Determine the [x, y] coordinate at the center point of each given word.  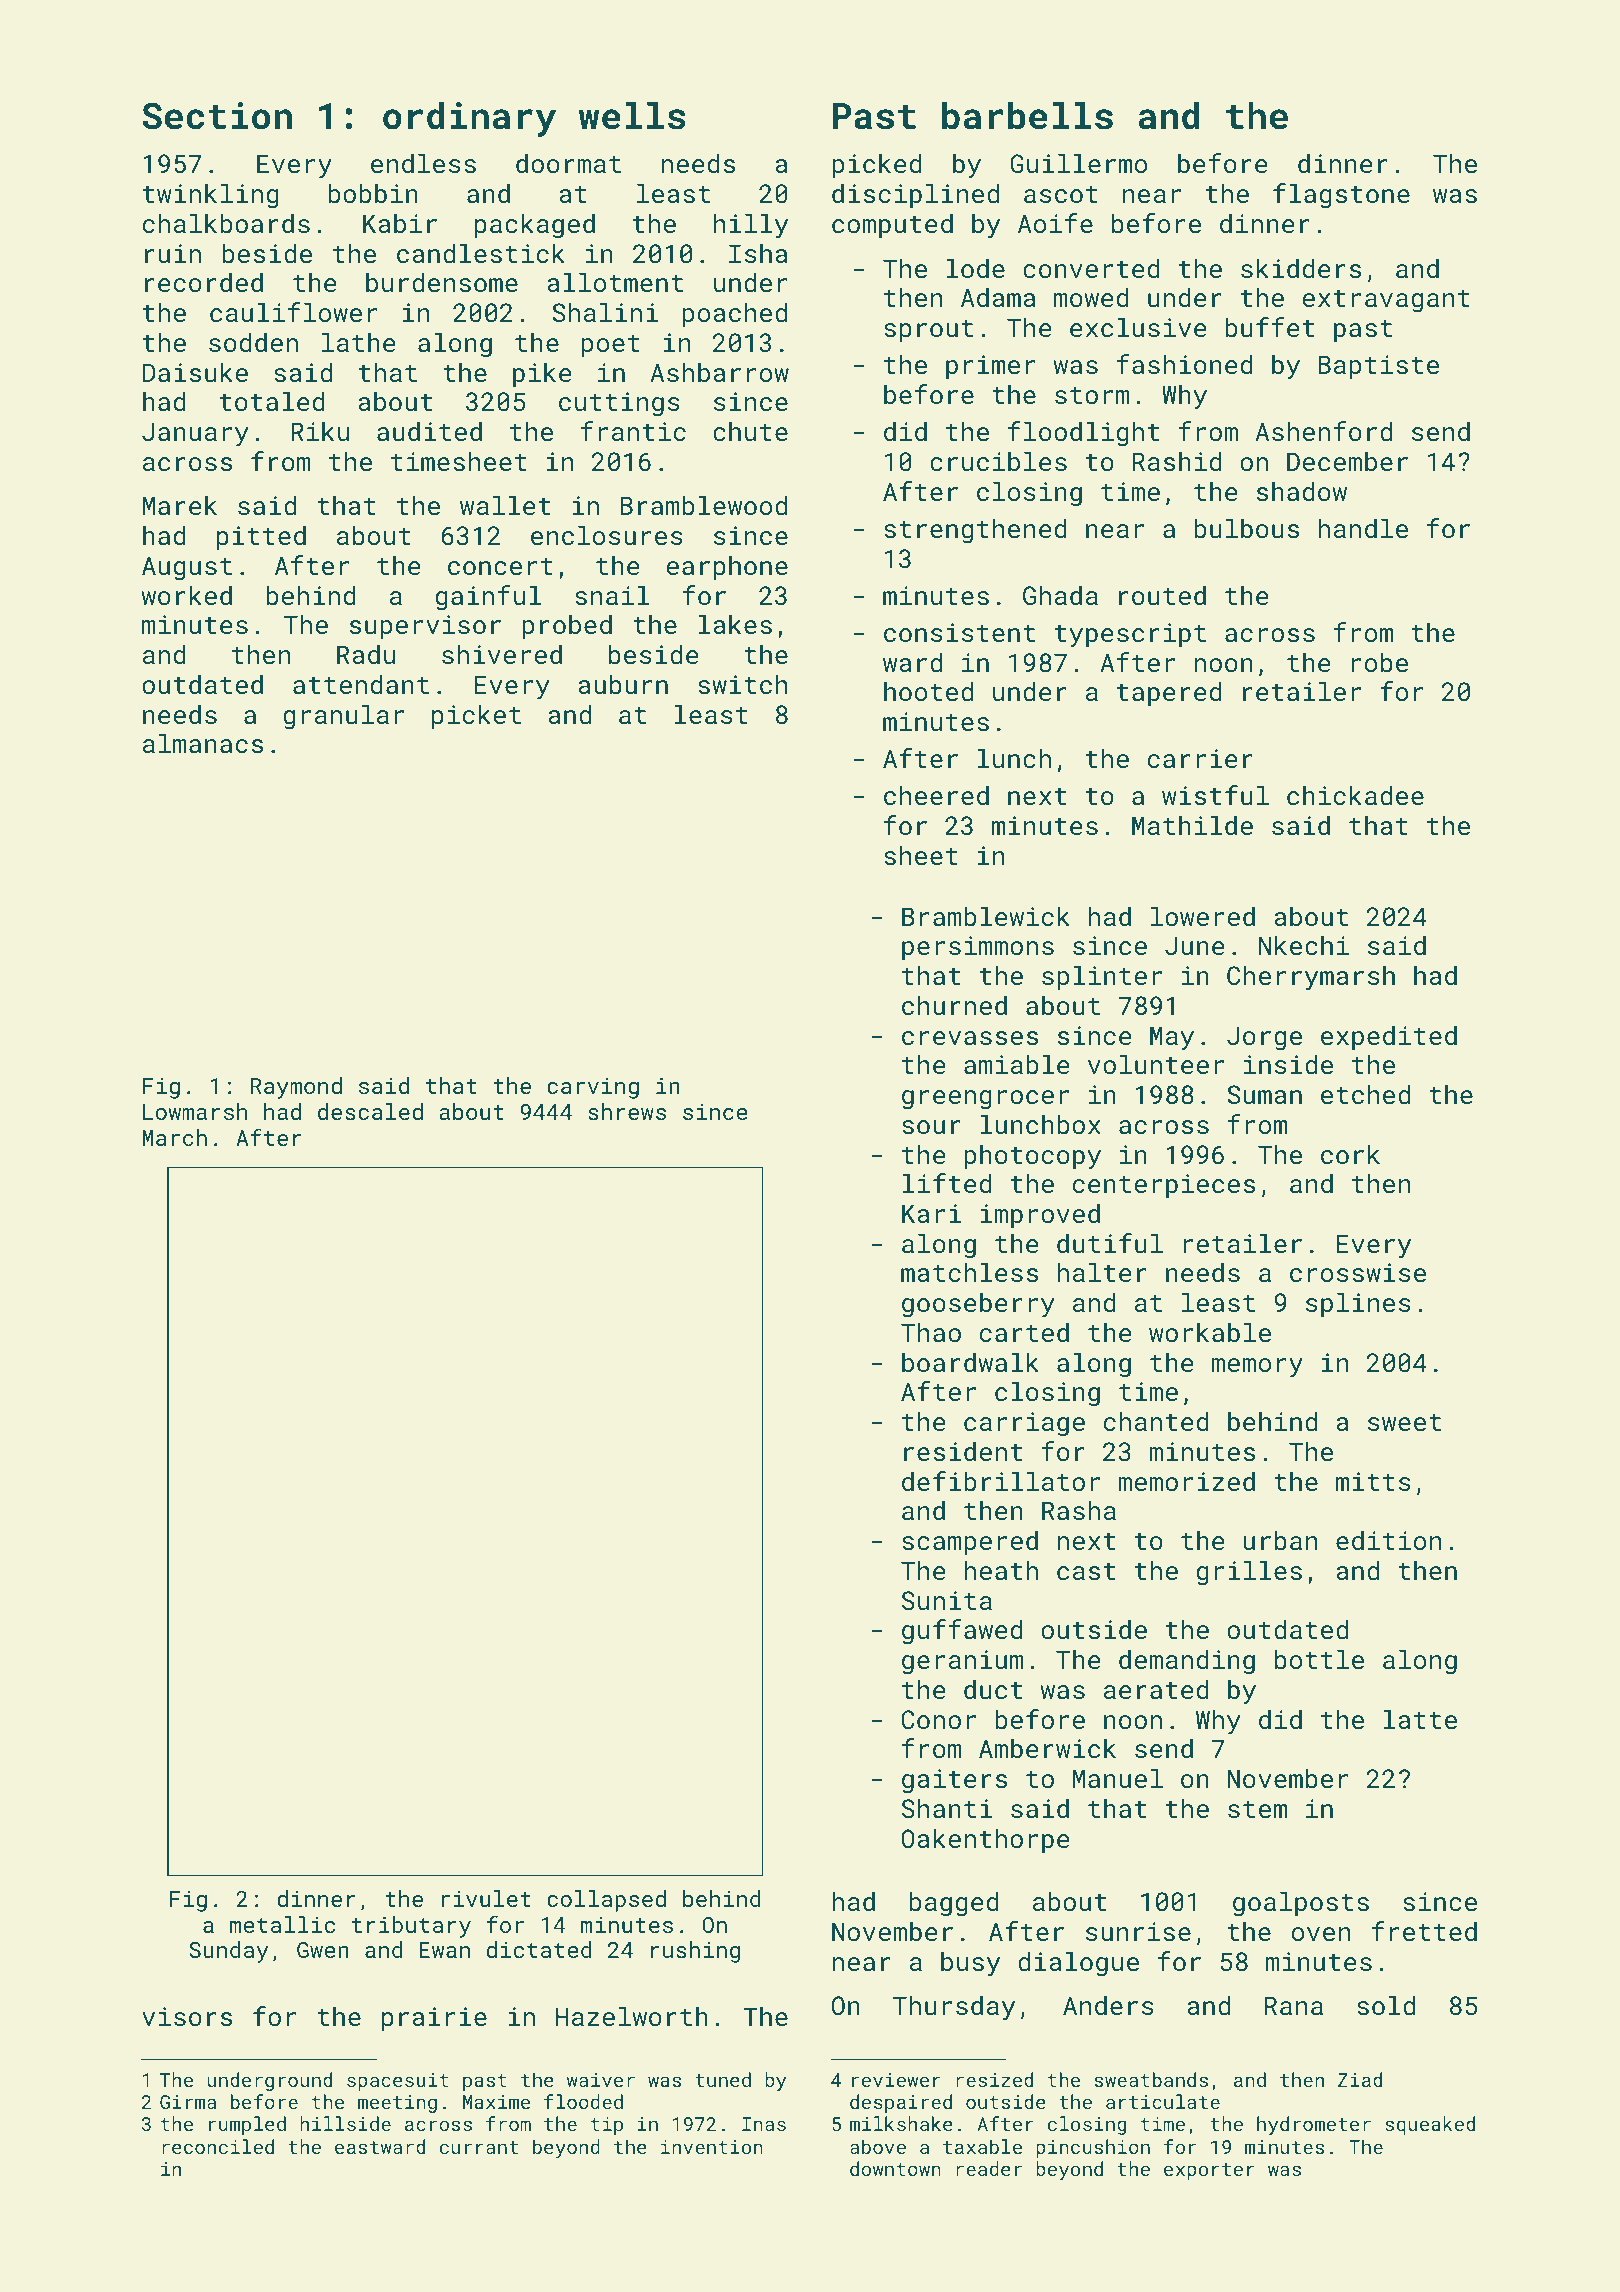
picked [877, 165]
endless [423, 163]
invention [712, 2147]
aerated [1156, 1689]
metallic [282, 1924]
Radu [366, 654]
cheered [936, 795]
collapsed [606, 1901]
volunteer [1156, 1064]
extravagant [1386, 301]
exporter [1209, 2171]
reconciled [218, 2146]
